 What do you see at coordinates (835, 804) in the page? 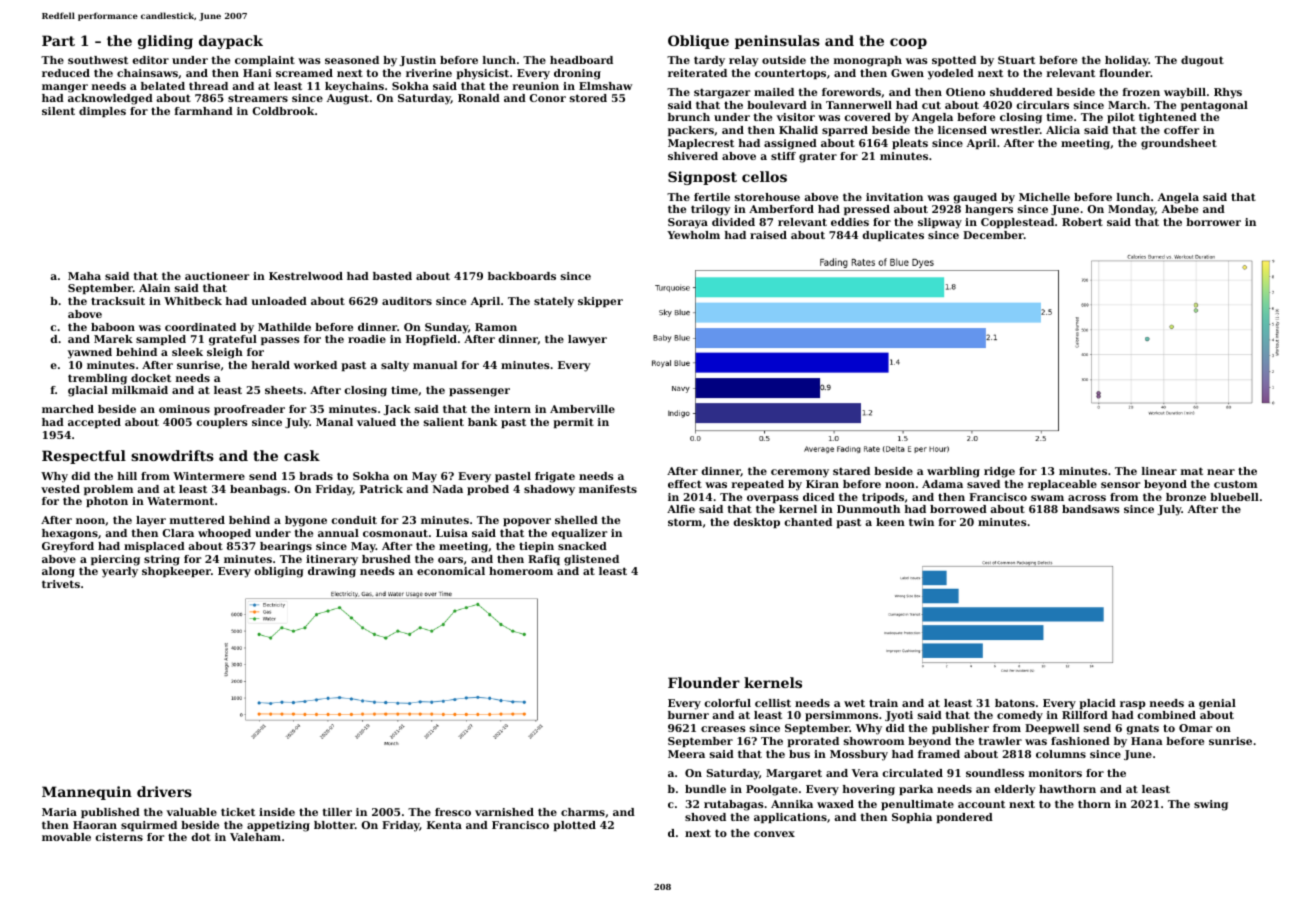
I see `waxed` at bounding box center [835, 804].
